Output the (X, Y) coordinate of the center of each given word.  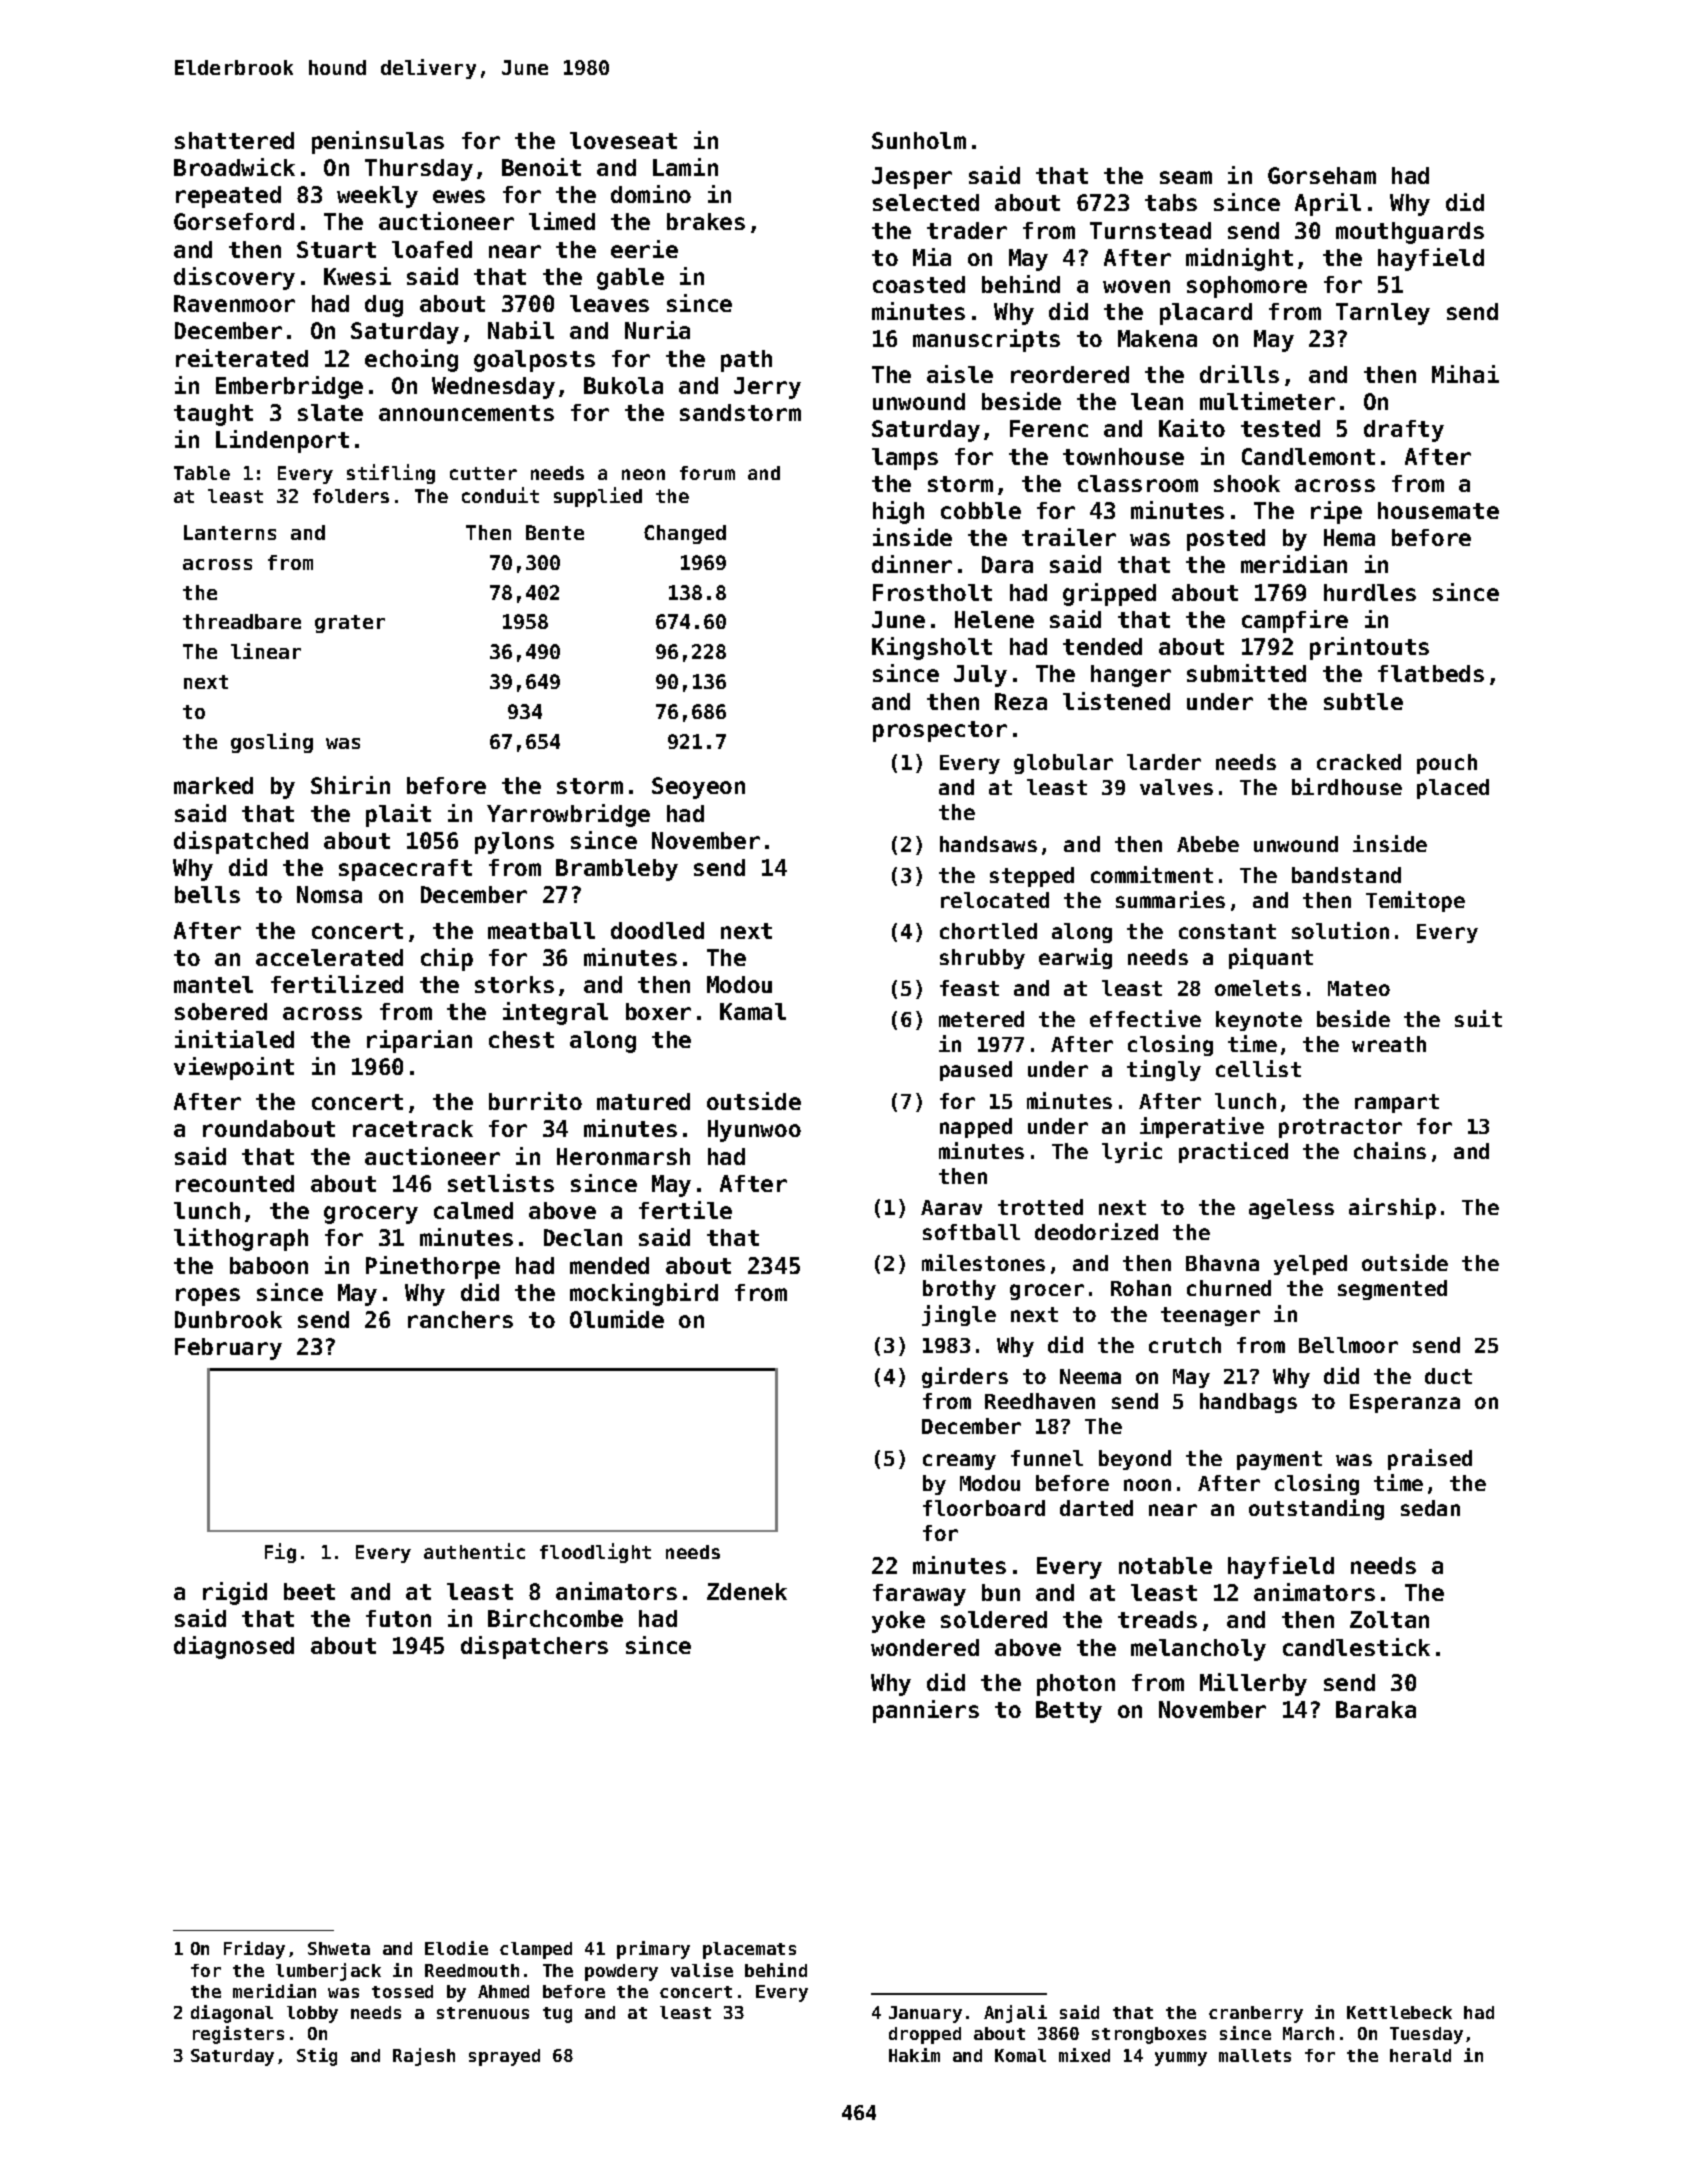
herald (1420, 2055)
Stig (317, 2057)
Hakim (914, 2055)
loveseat (623, 140)
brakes (706, 221)
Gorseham (1322, 175)
